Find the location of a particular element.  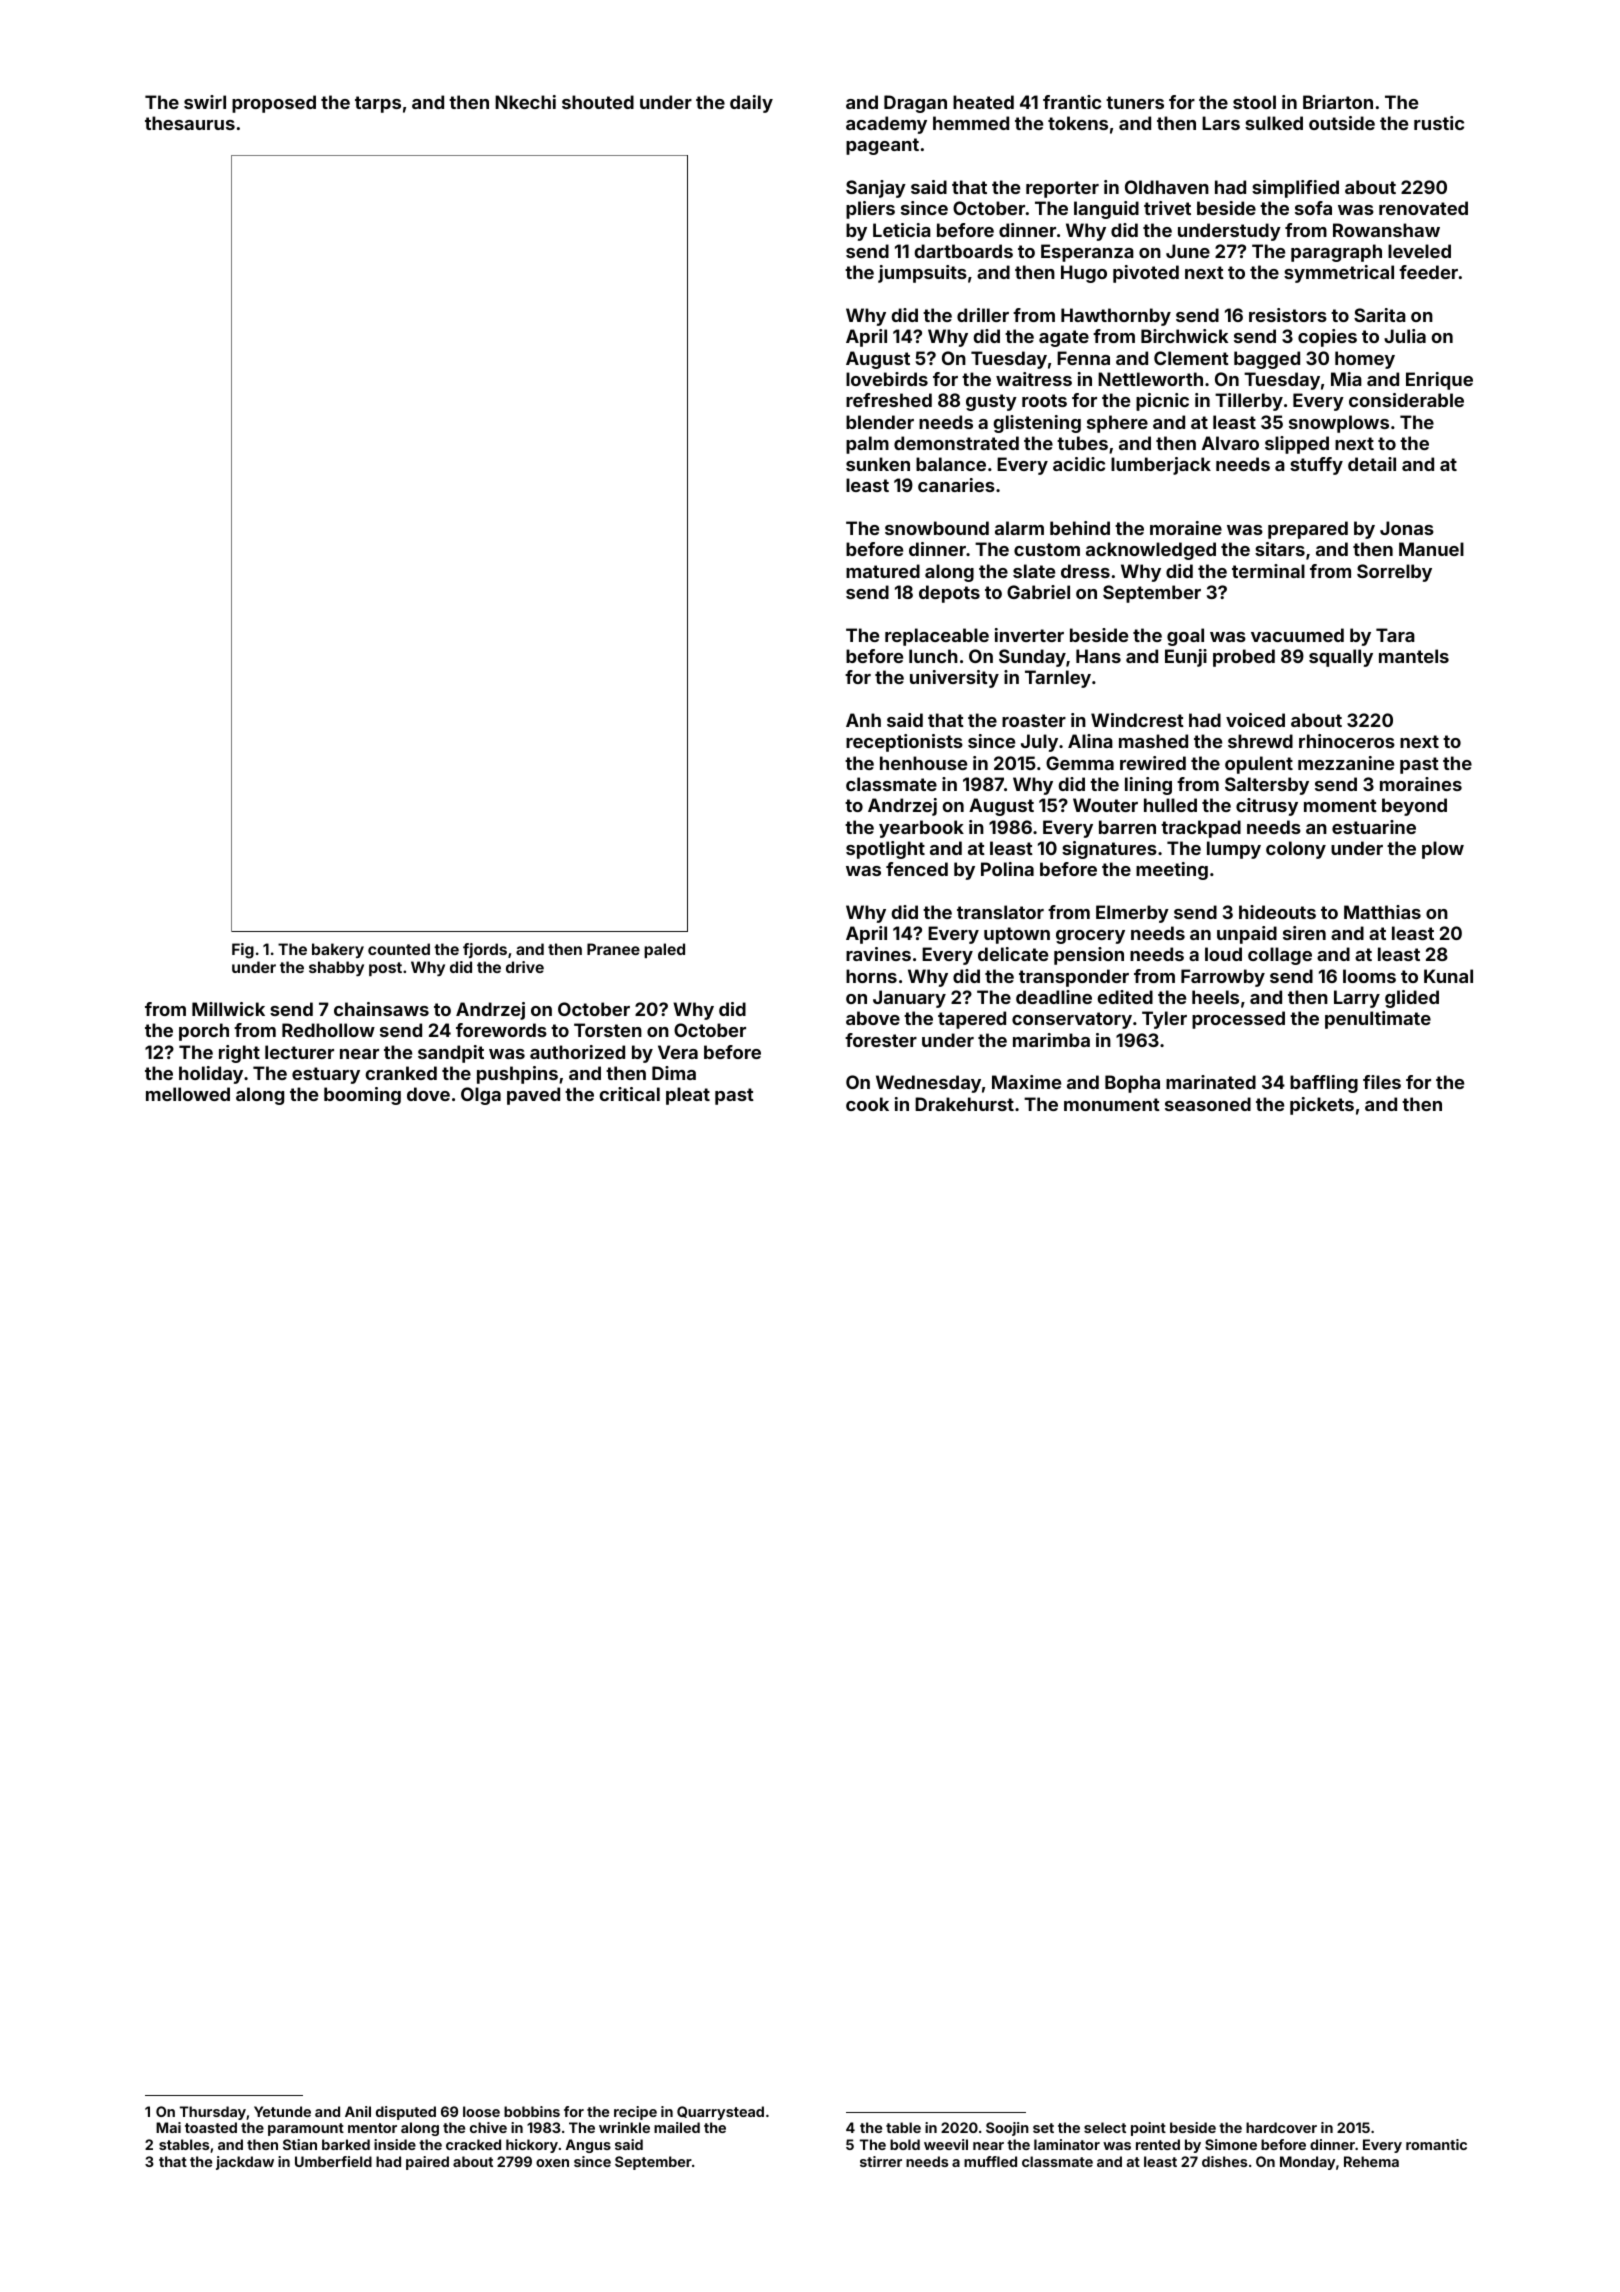

hardcover is located at coordinates (1281, 2127).
